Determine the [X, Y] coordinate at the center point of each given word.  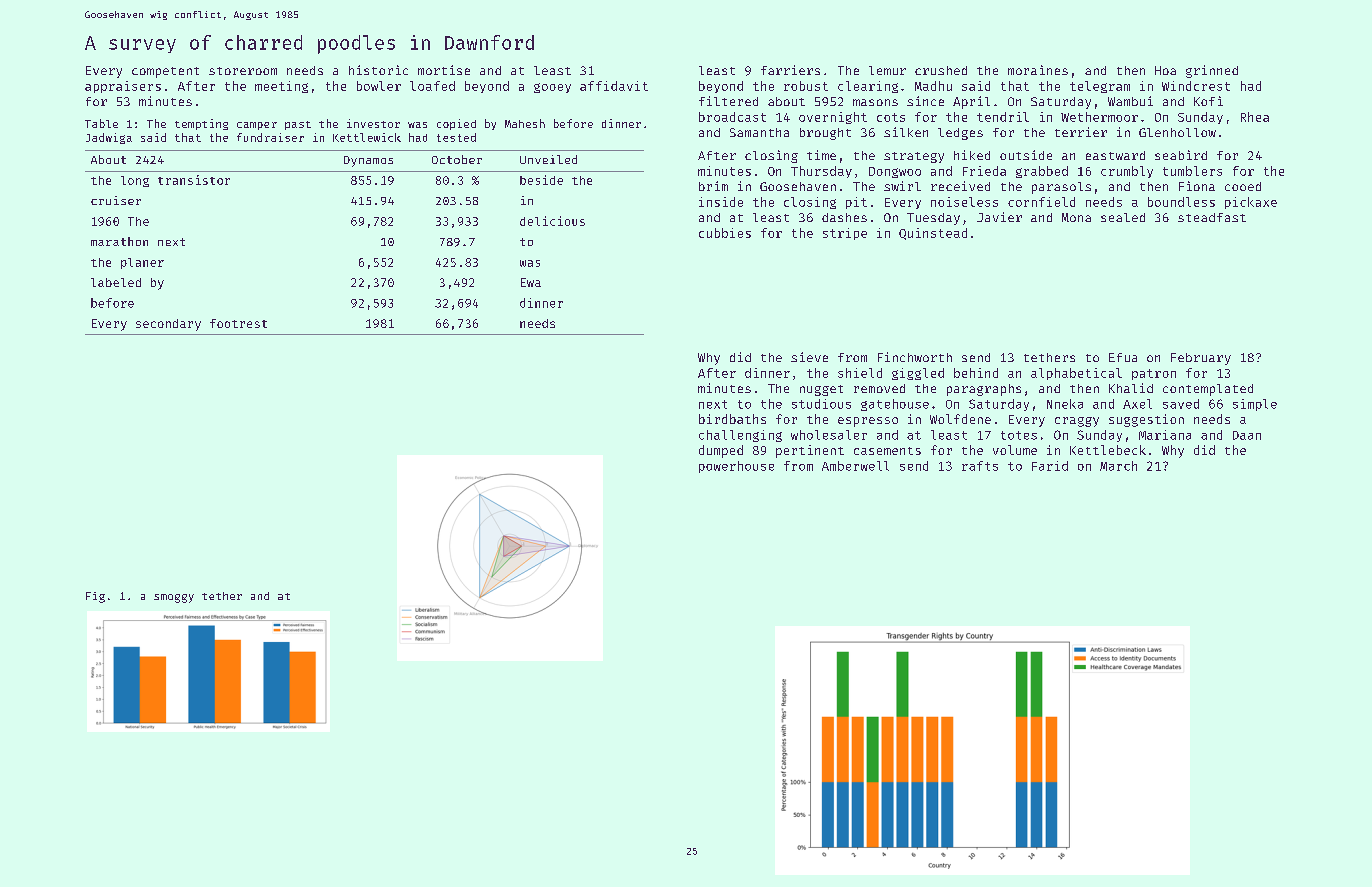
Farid [1050, 466]
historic [378, 70]
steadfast [1212, 217]
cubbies [725, 233]
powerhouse [736, 467]
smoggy [174, 598]
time [821, 155]
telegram [1100, 87]
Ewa [531, 282]
